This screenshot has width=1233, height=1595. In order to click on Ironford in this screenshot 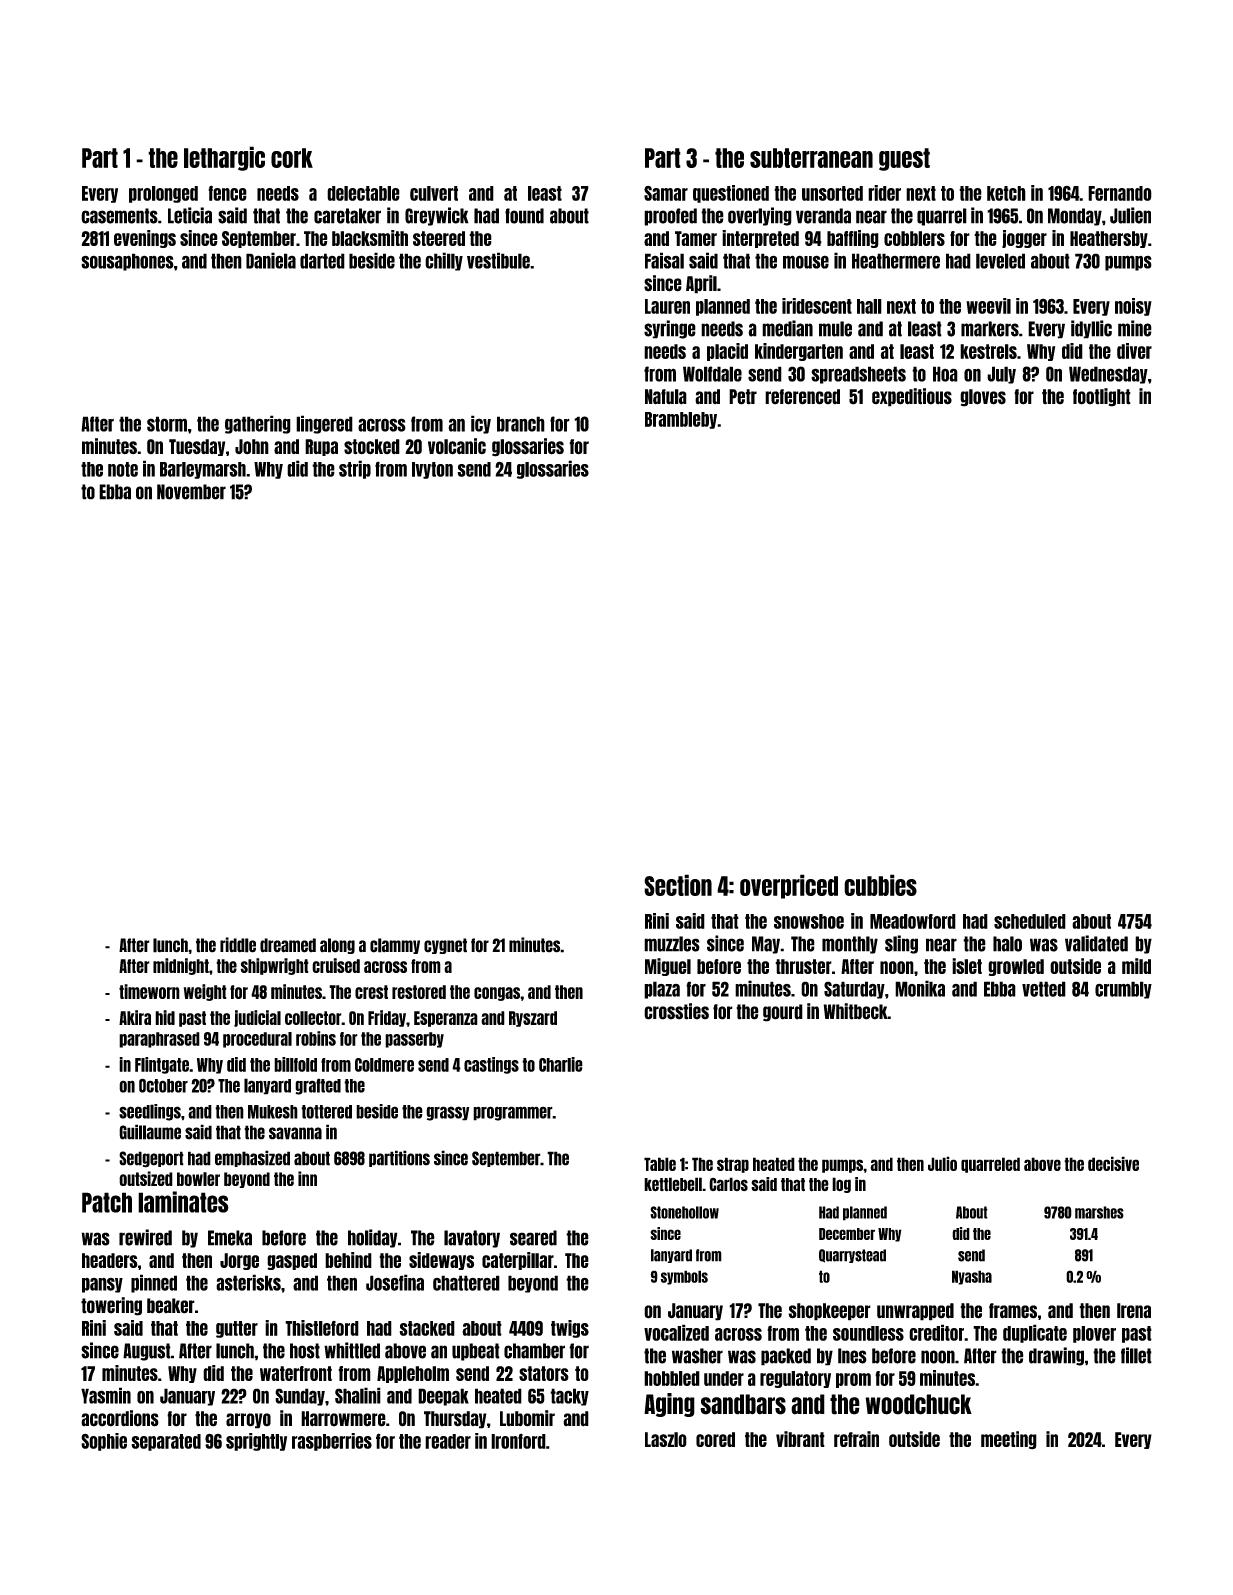, I will do `click(518, 1441)`.
